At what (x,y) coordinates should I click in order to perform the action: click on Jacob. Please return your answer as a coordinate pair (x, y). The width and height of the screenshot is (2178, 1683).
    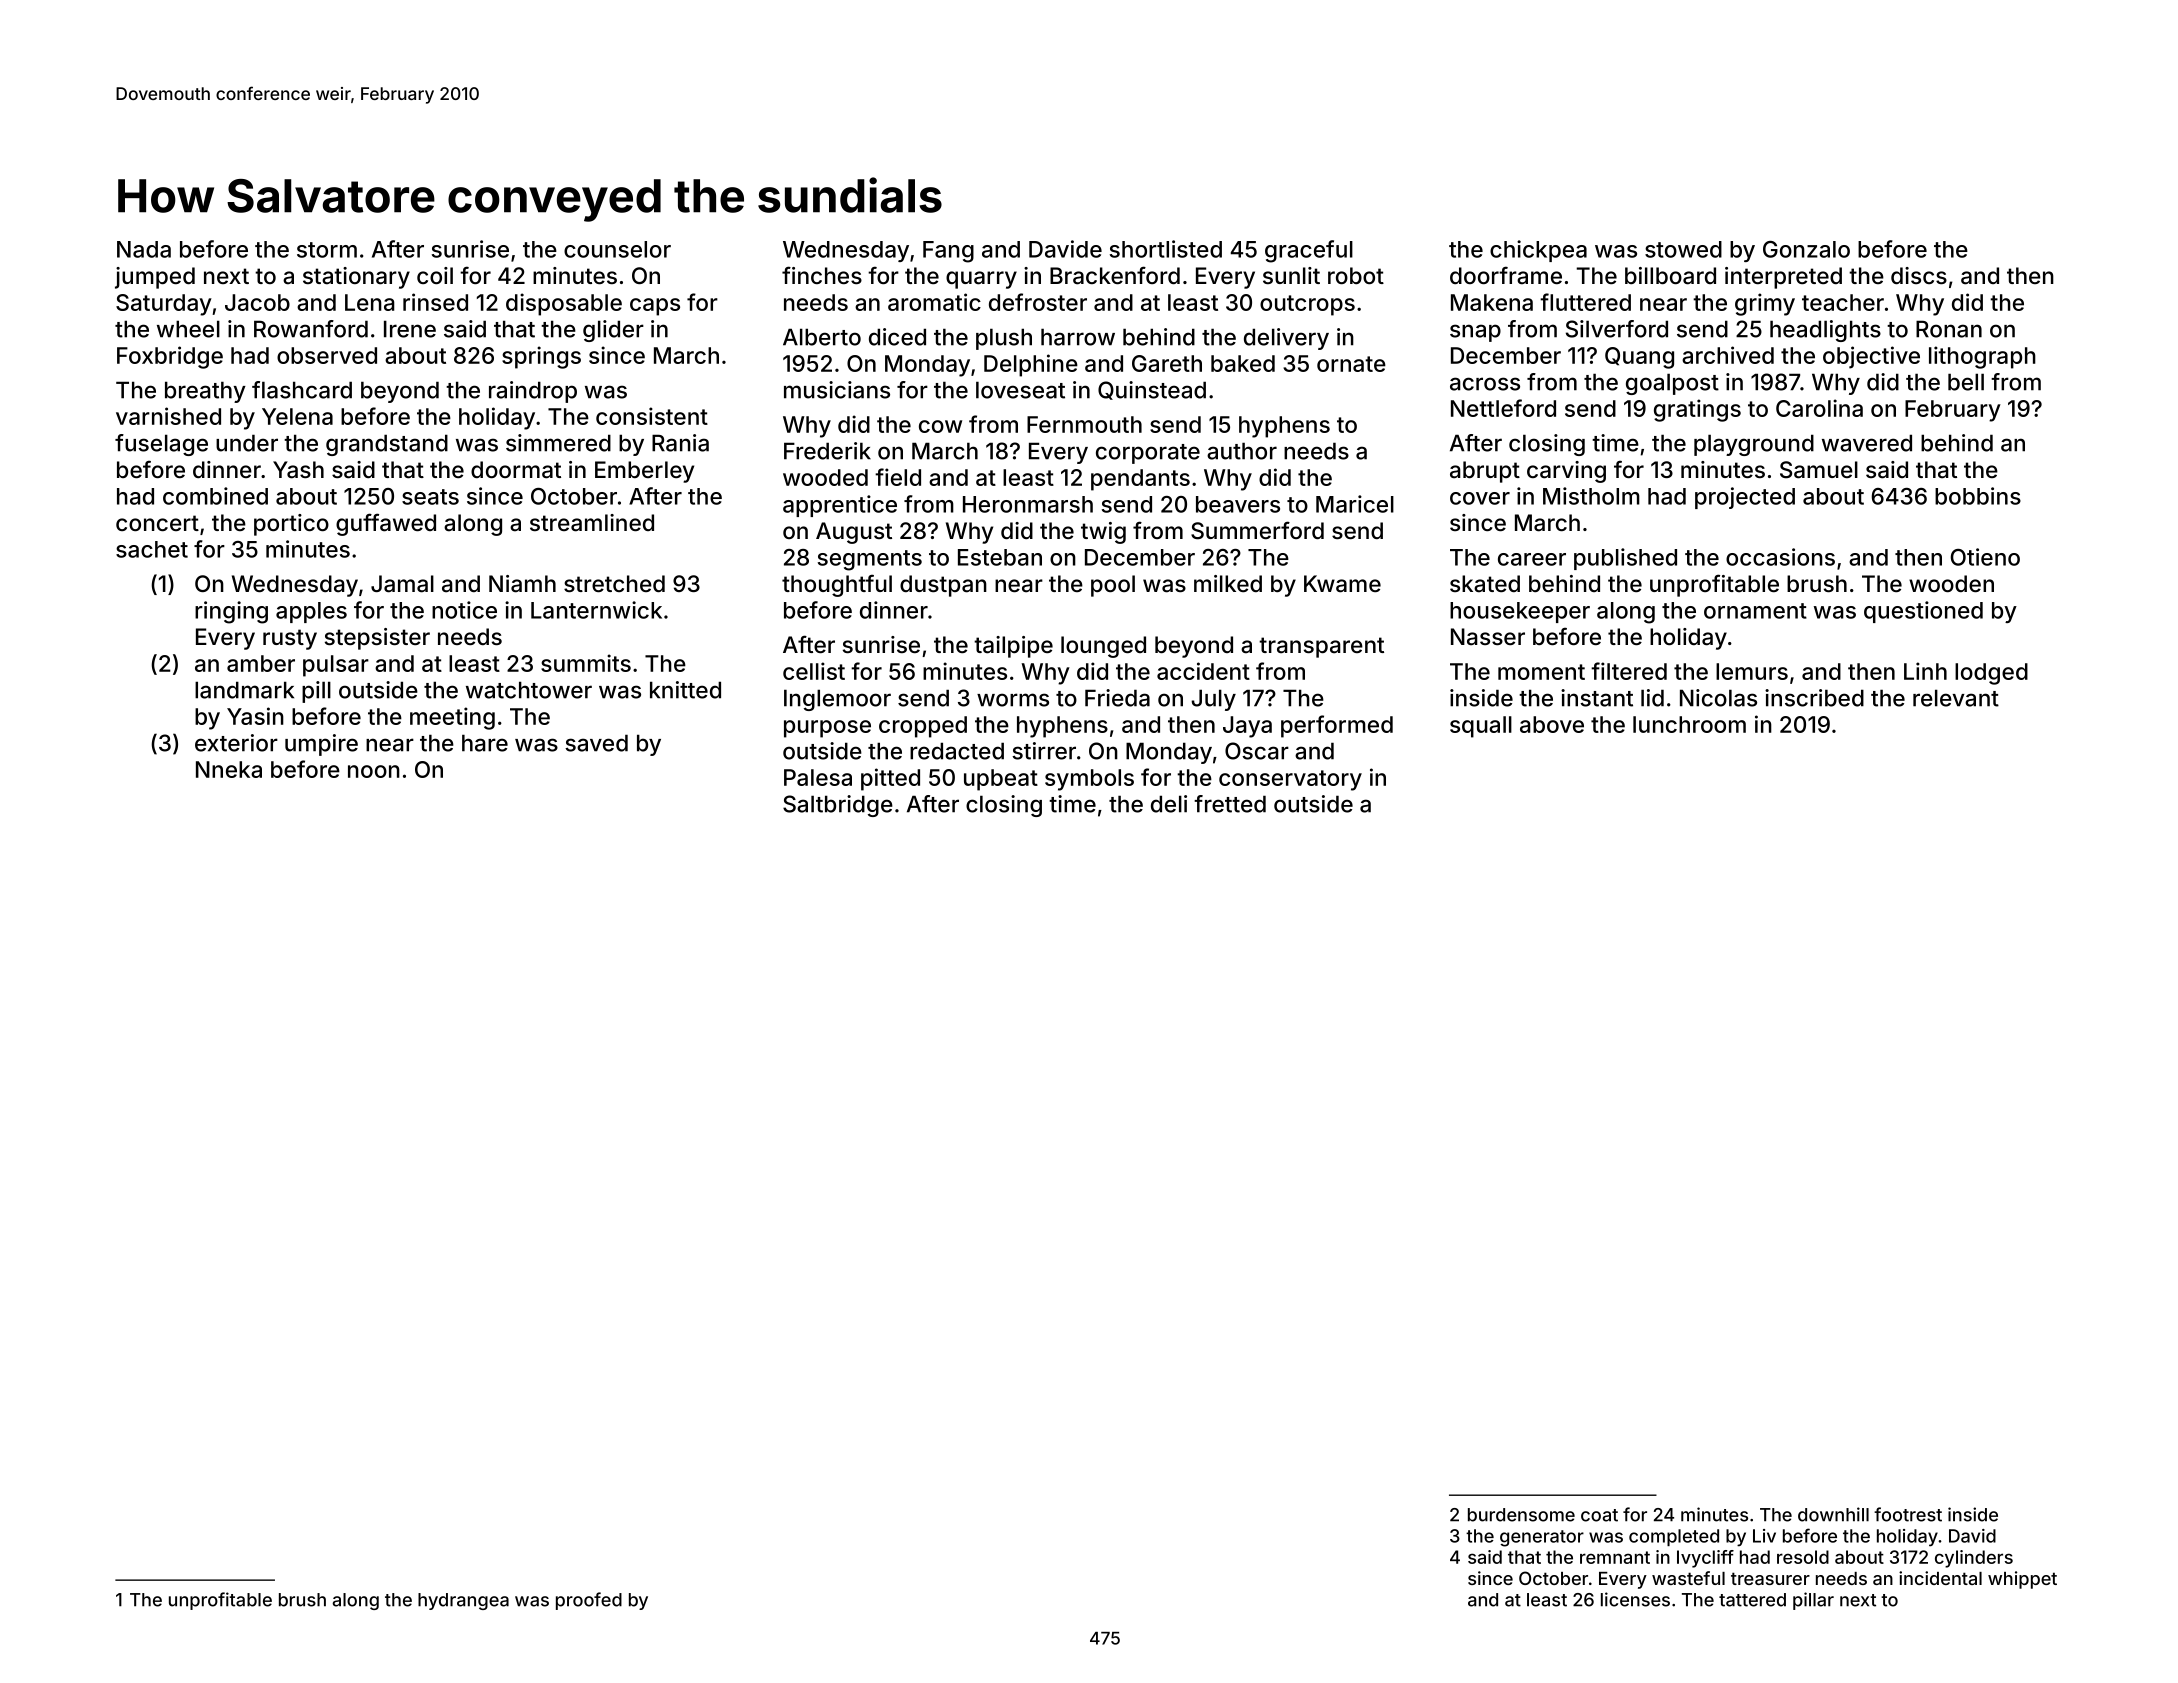
    Looking at the image, I should click on (257, 302).
